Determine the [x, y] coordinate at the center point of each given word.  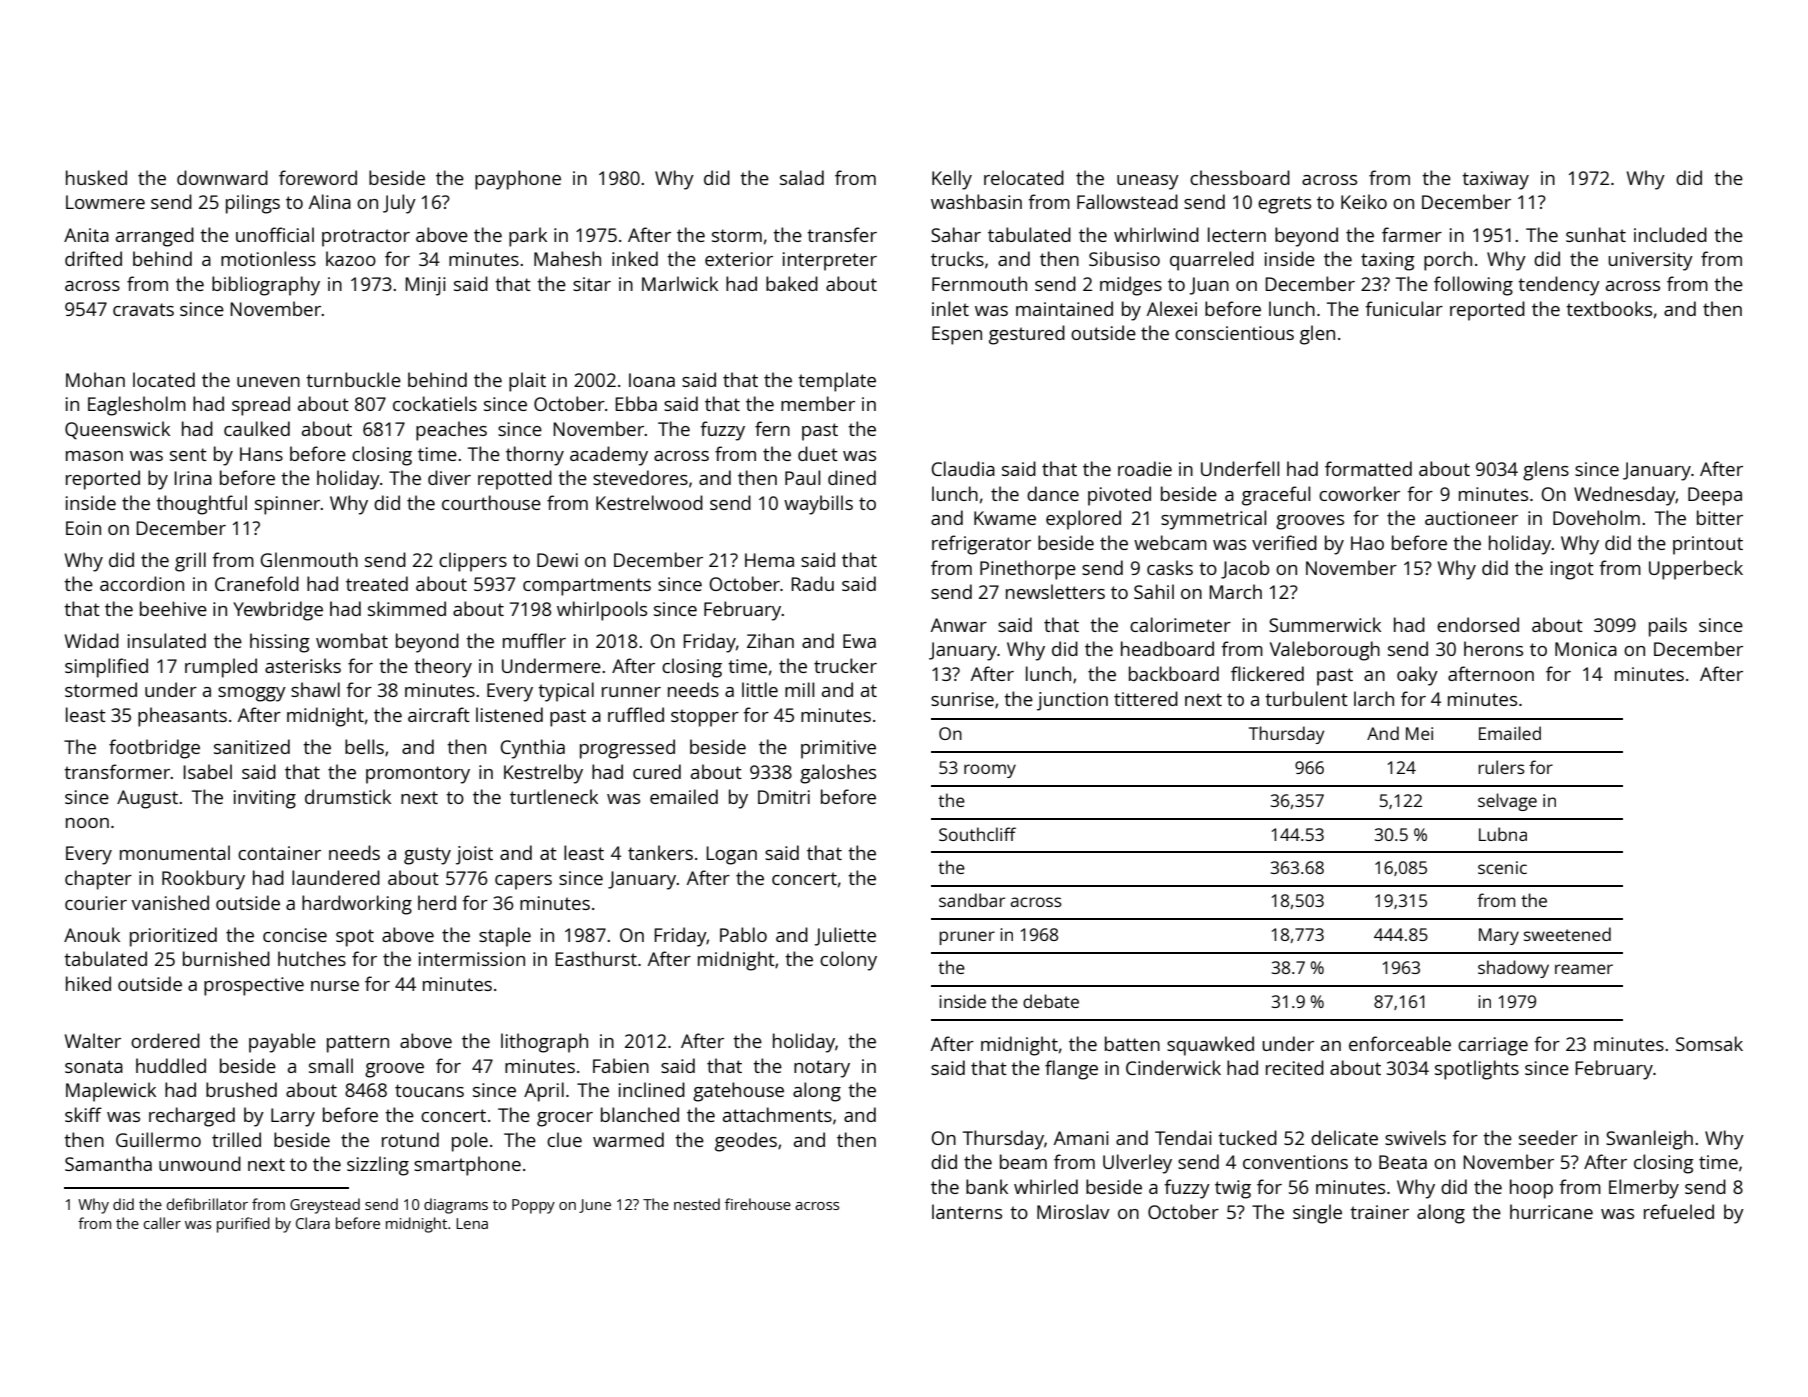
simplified [106, 668]
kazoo [351, 258]
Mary [1499, 936]
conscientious [1234, 333]
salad [802, 177]
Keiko [1364, 201]
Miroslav [1073, 1211]
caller [162, 1223]
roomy [990, 771]
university [1650, 261]
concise [295, 935]
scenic [1502, 867]
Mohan [95, 379]
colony [848, 961]
